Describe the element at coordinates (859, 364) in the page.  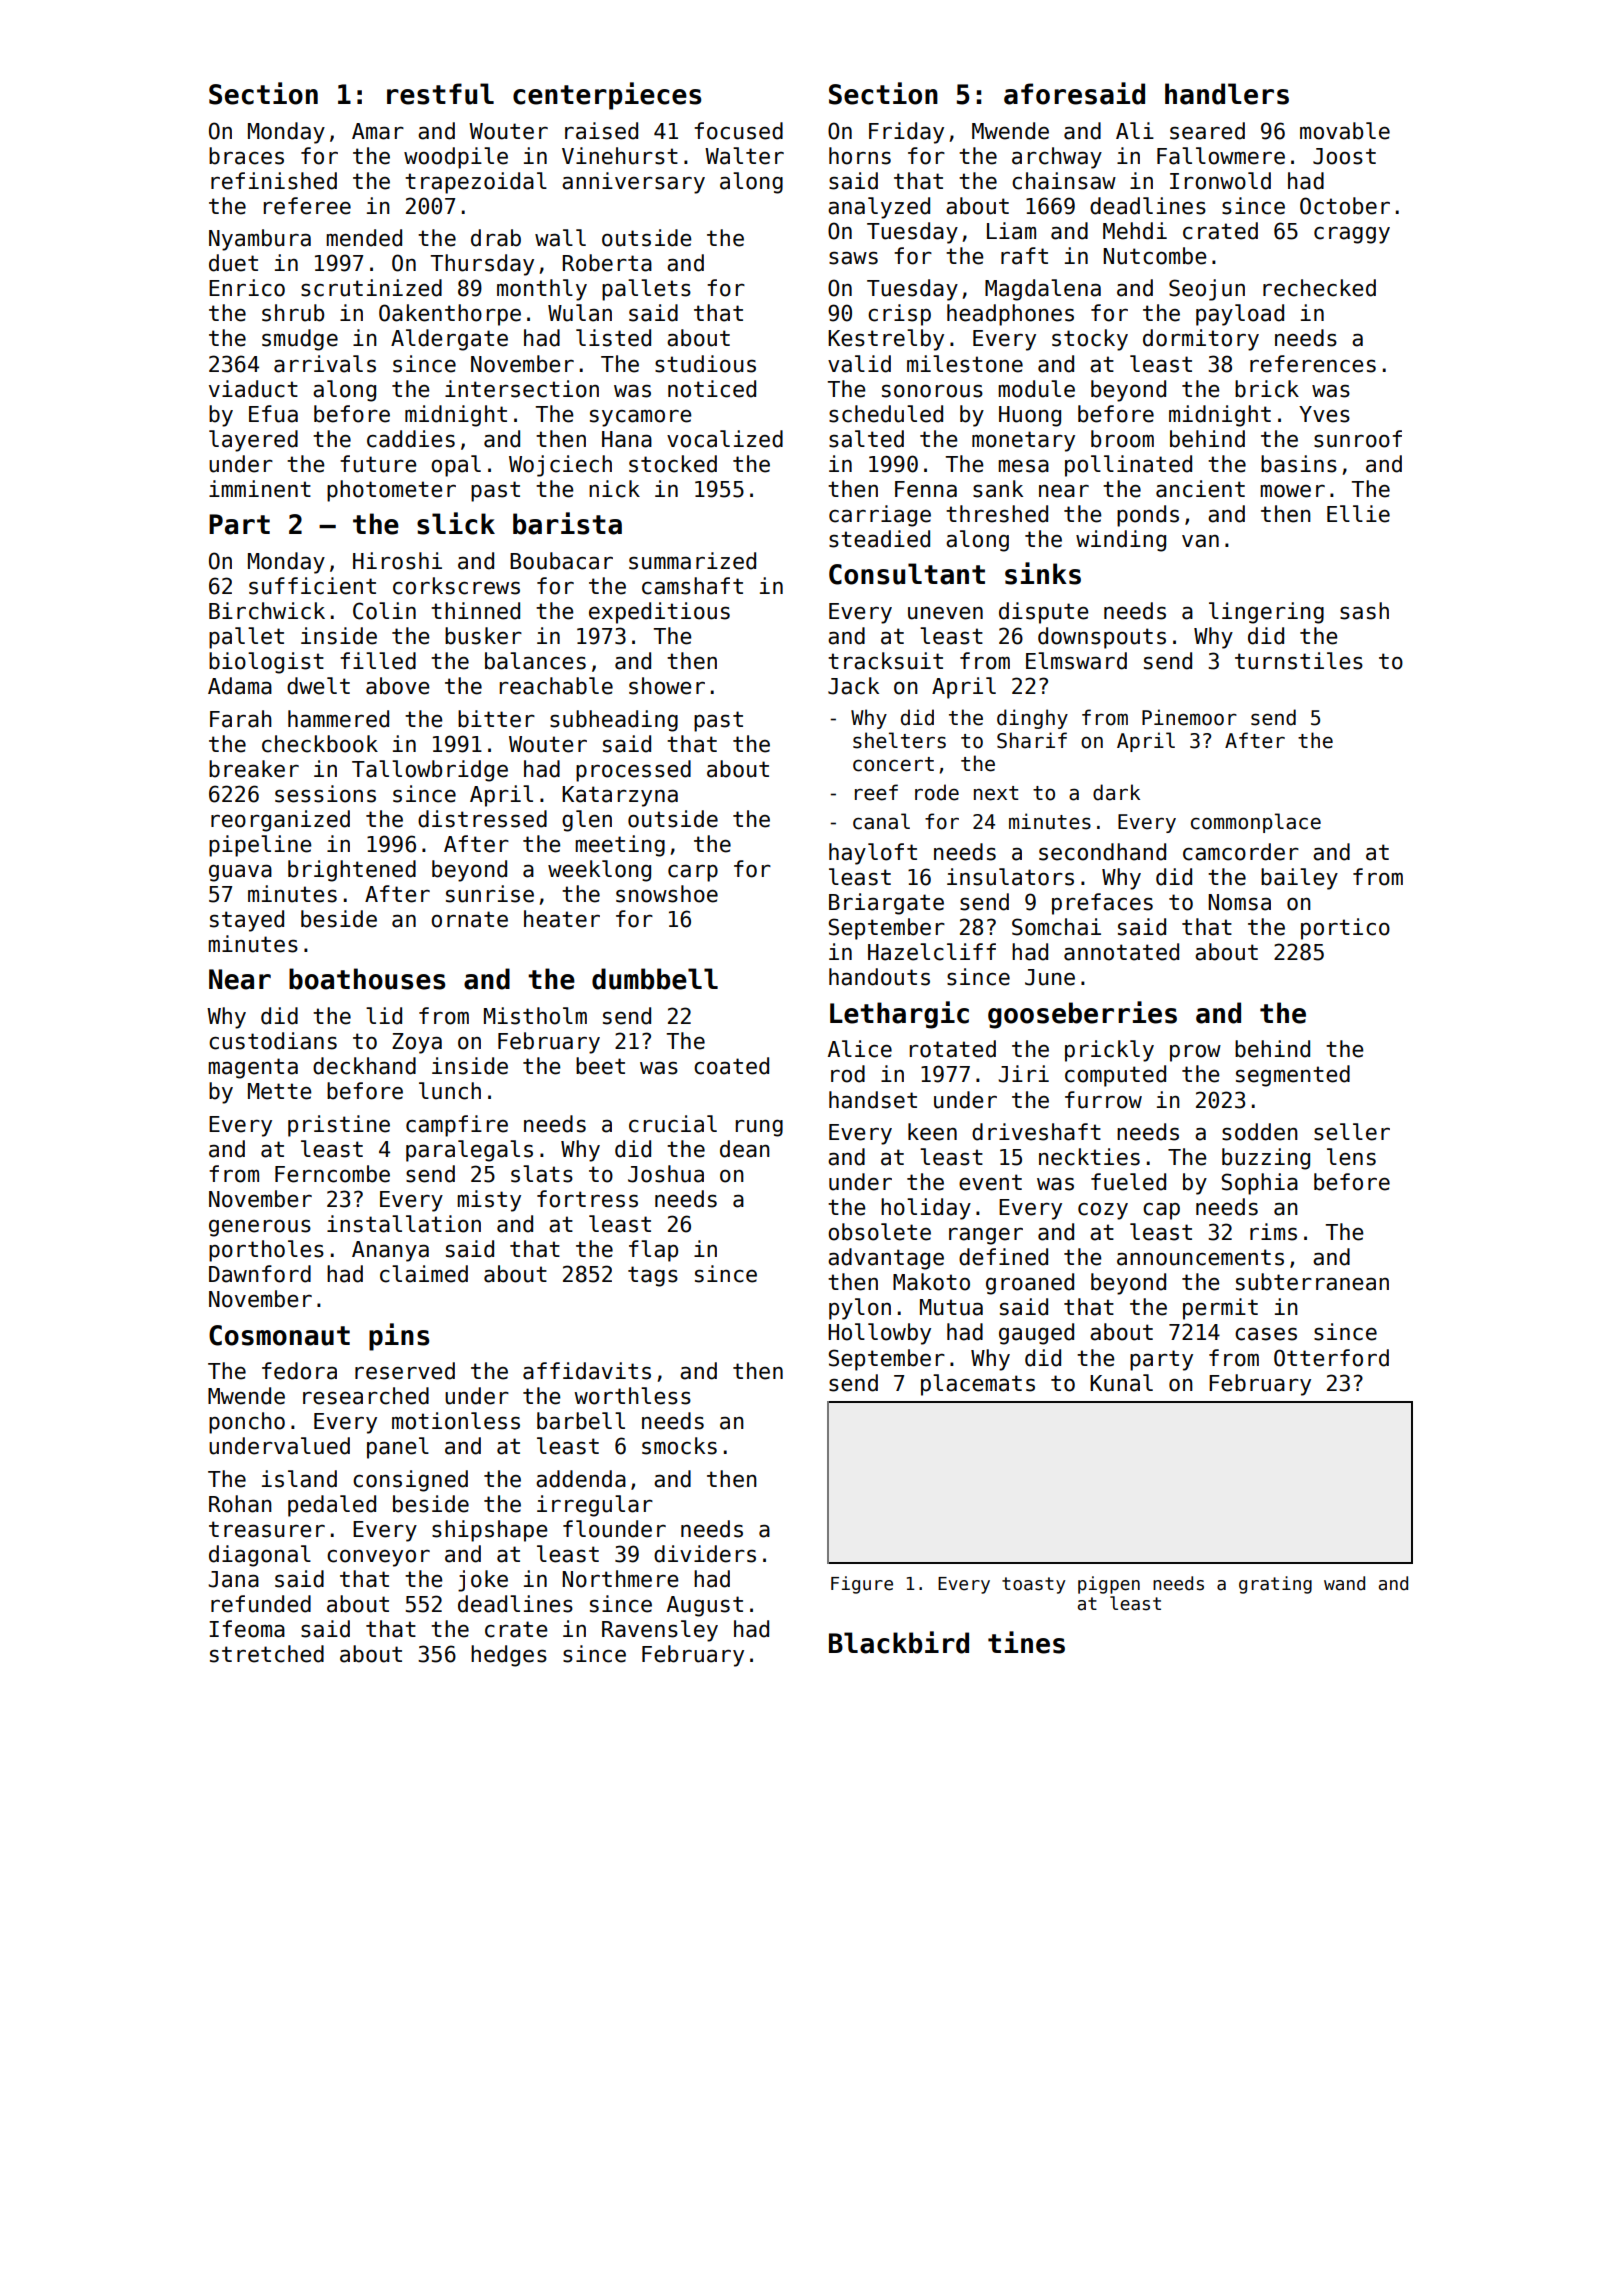
I see `valid` at that location.
